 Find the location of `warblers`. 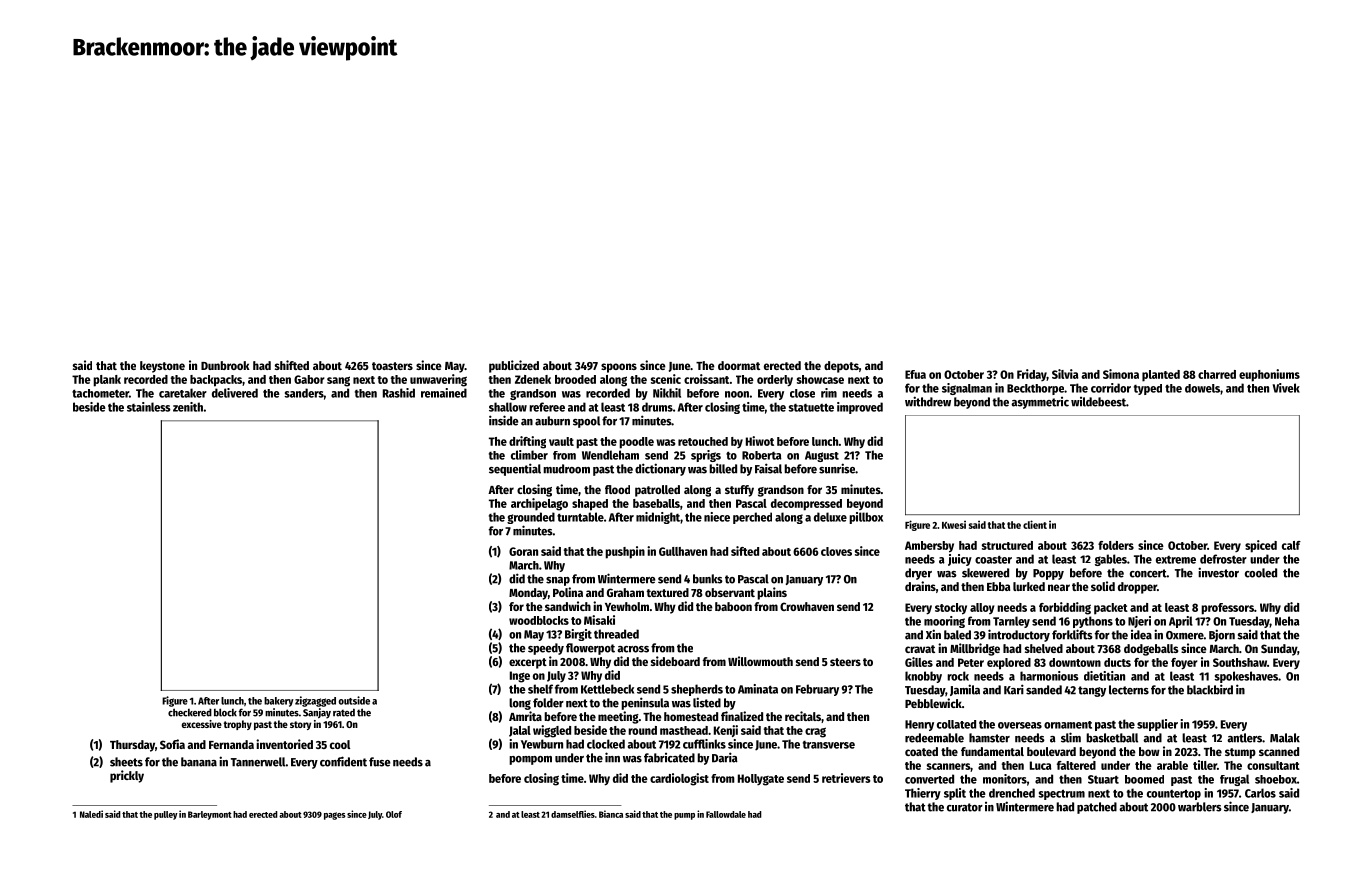

warblers is located at coordinates (1200, 807).
